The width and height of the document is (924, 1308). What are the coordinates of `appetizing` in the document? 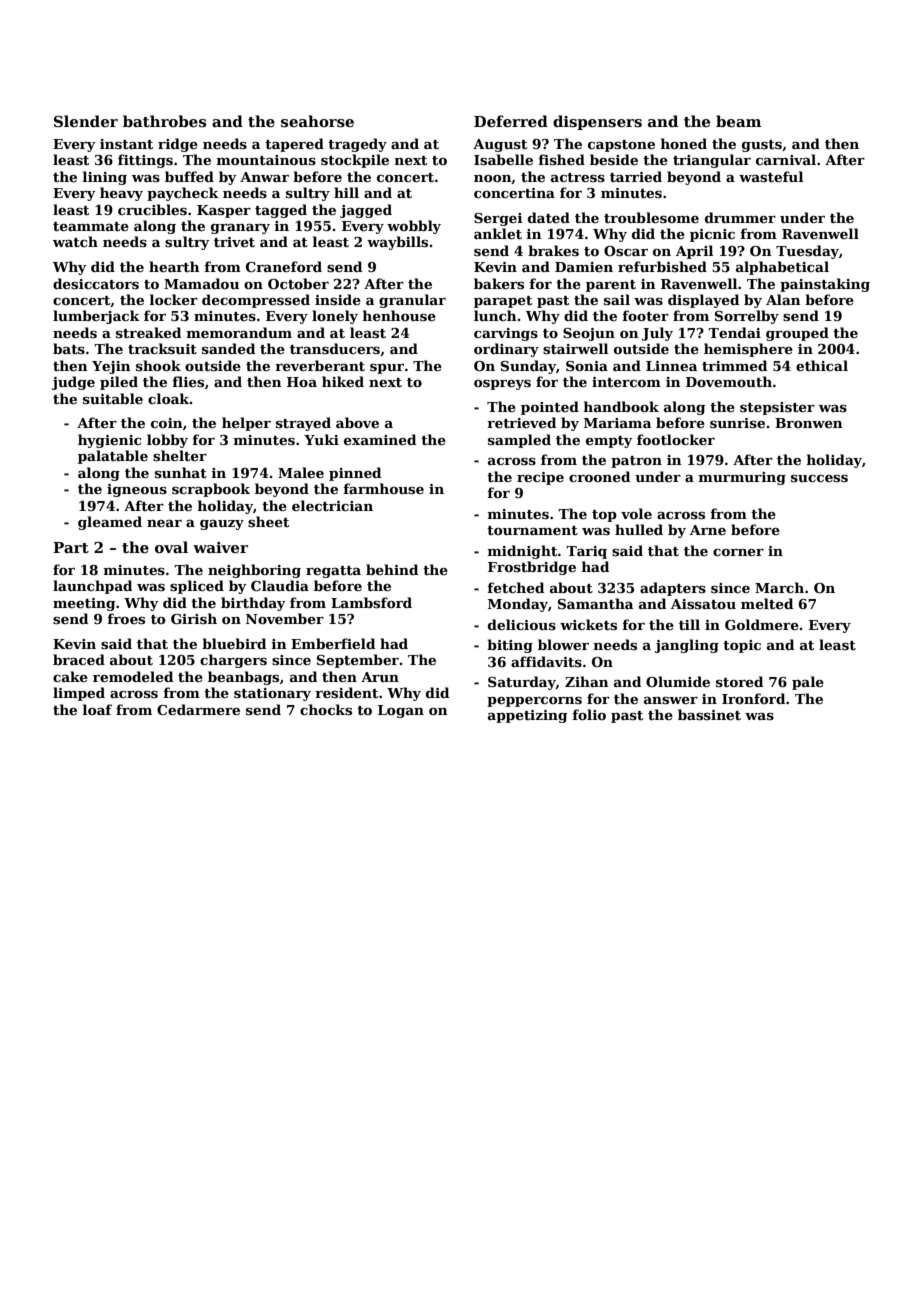 It's located at (527, 716).
